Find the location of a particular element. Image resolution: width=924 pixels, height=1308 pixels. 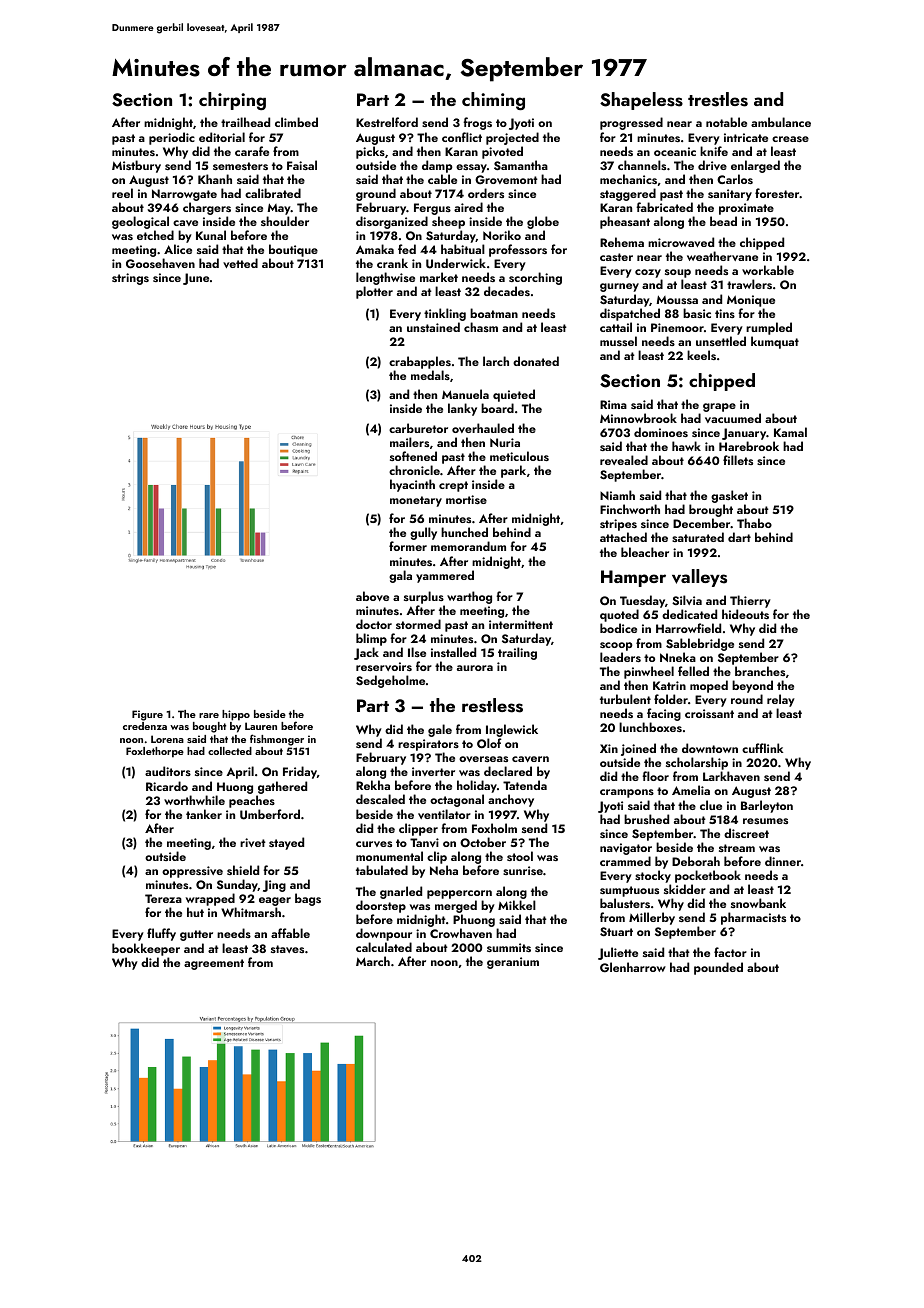

Goosehaven is located at coordinates (160, 263).
